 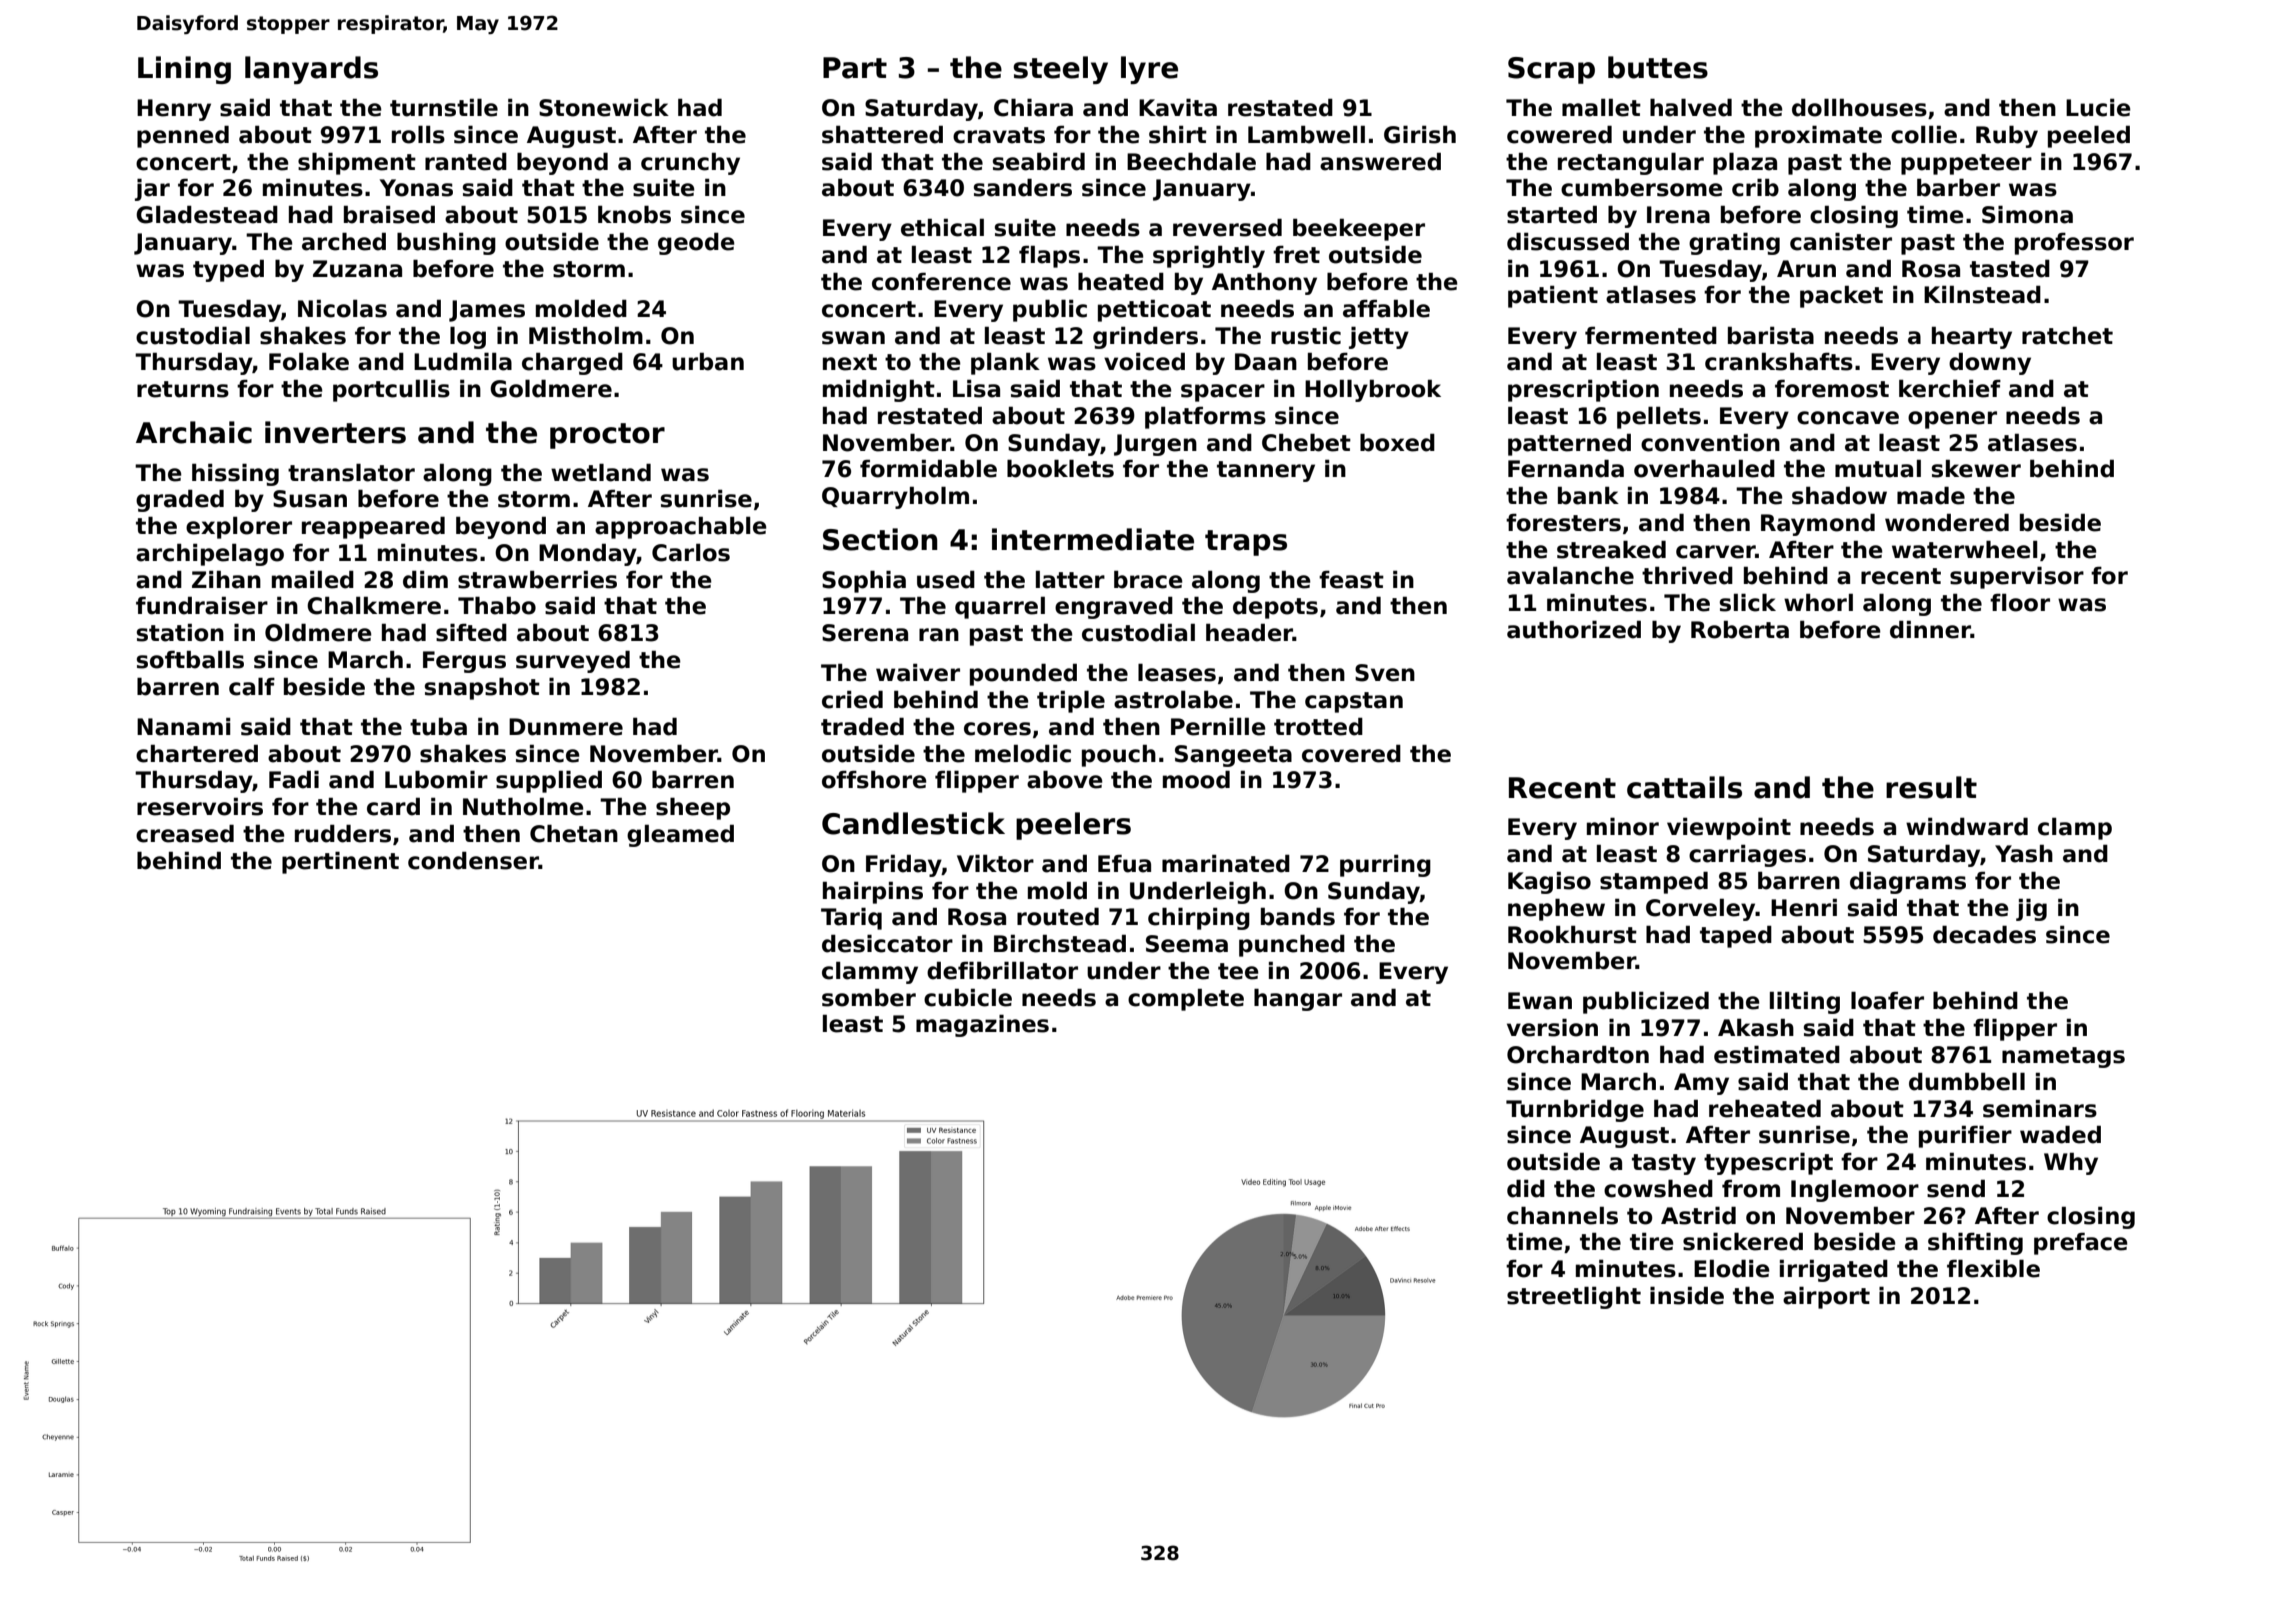 I want to click on somber, so click(x=869, y=997).
